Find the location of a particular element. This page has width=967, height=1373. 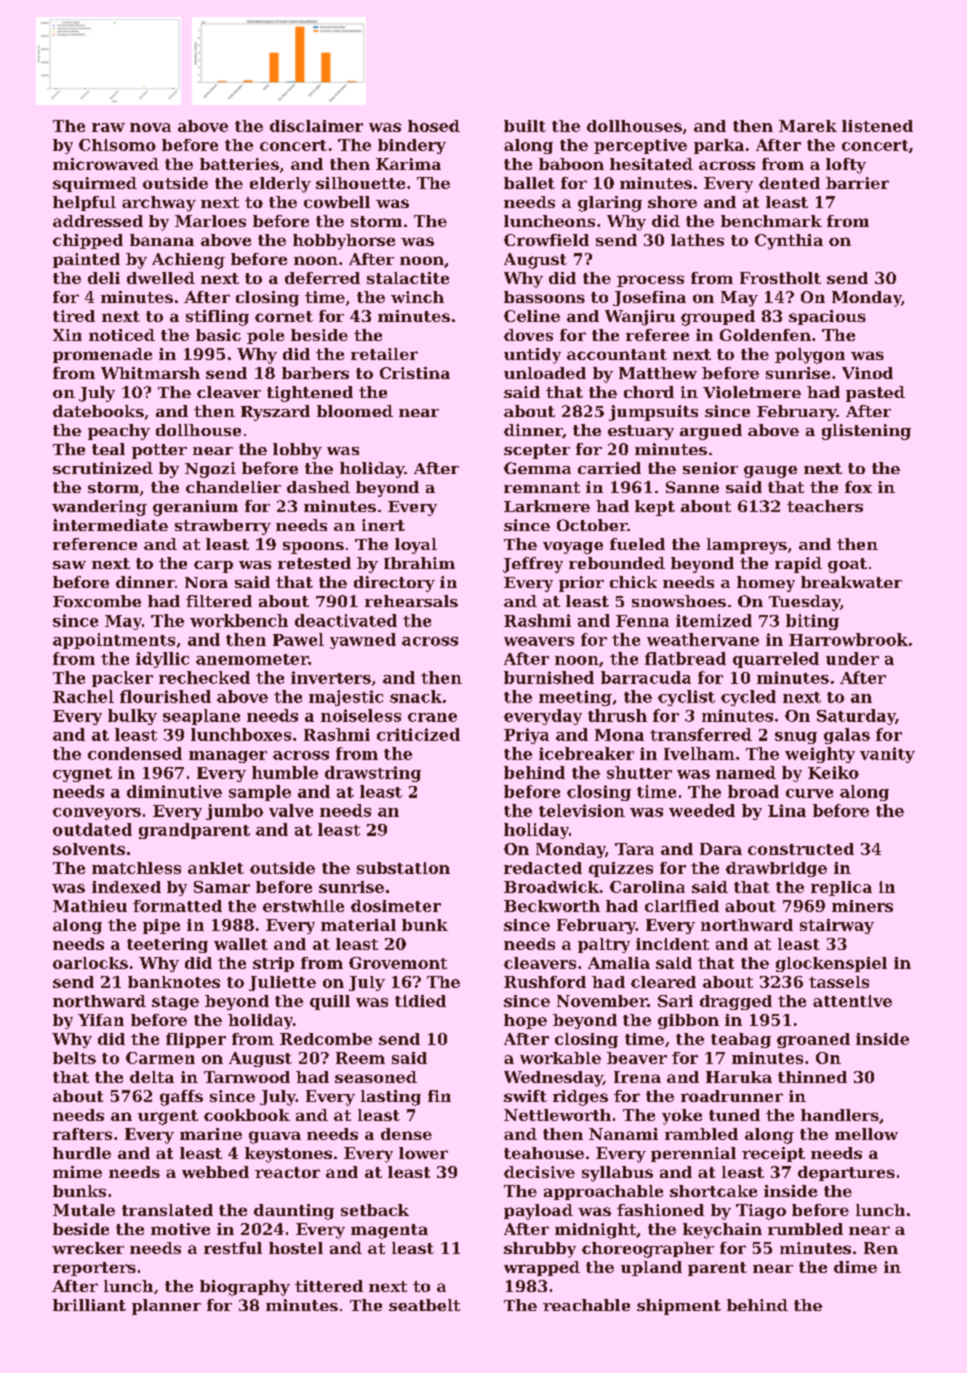

chipped is located at coordinates (88, 241).
